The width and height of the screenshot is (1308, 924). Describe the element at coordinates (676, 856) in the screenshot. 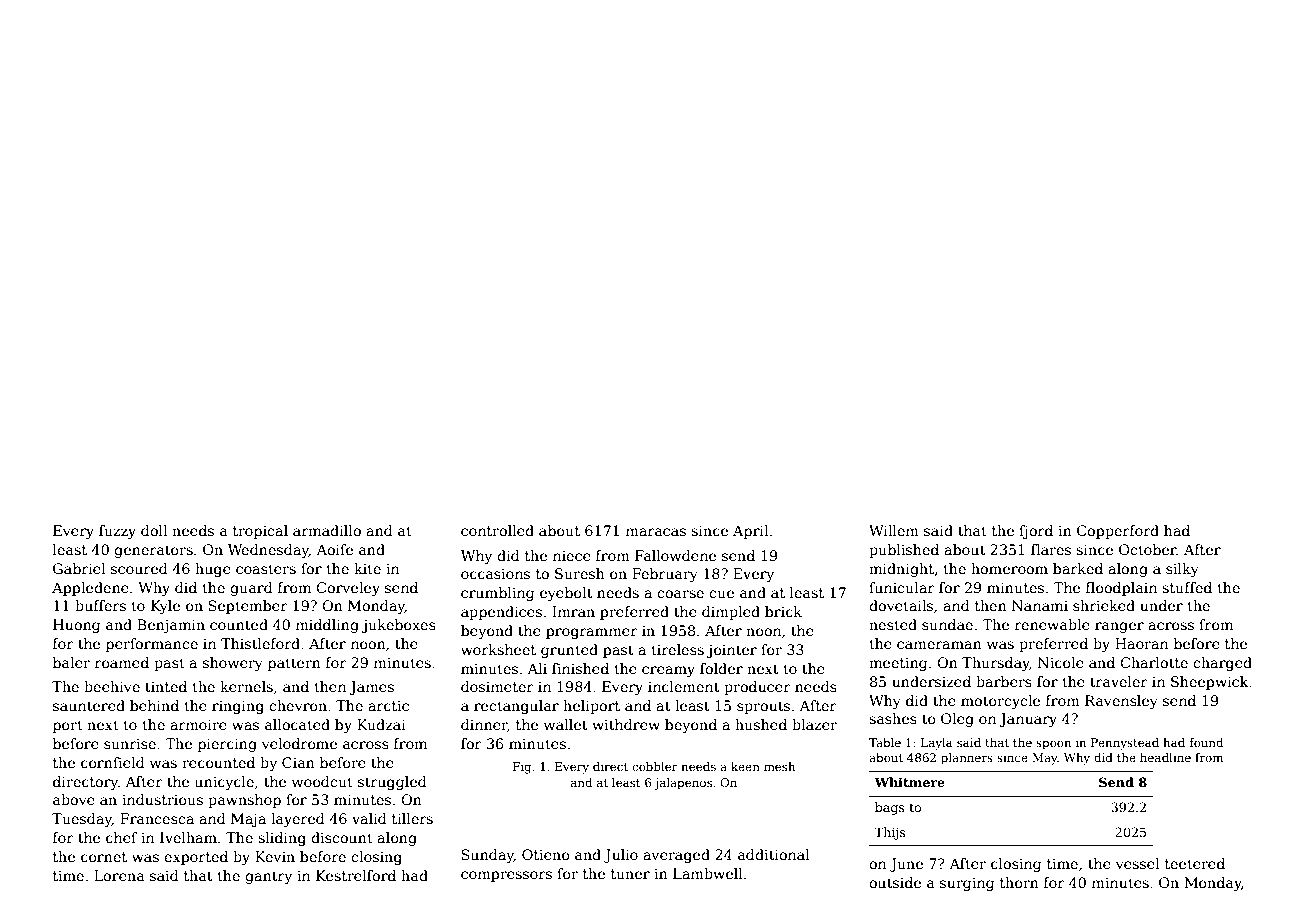

I see `averaged` at that location.
